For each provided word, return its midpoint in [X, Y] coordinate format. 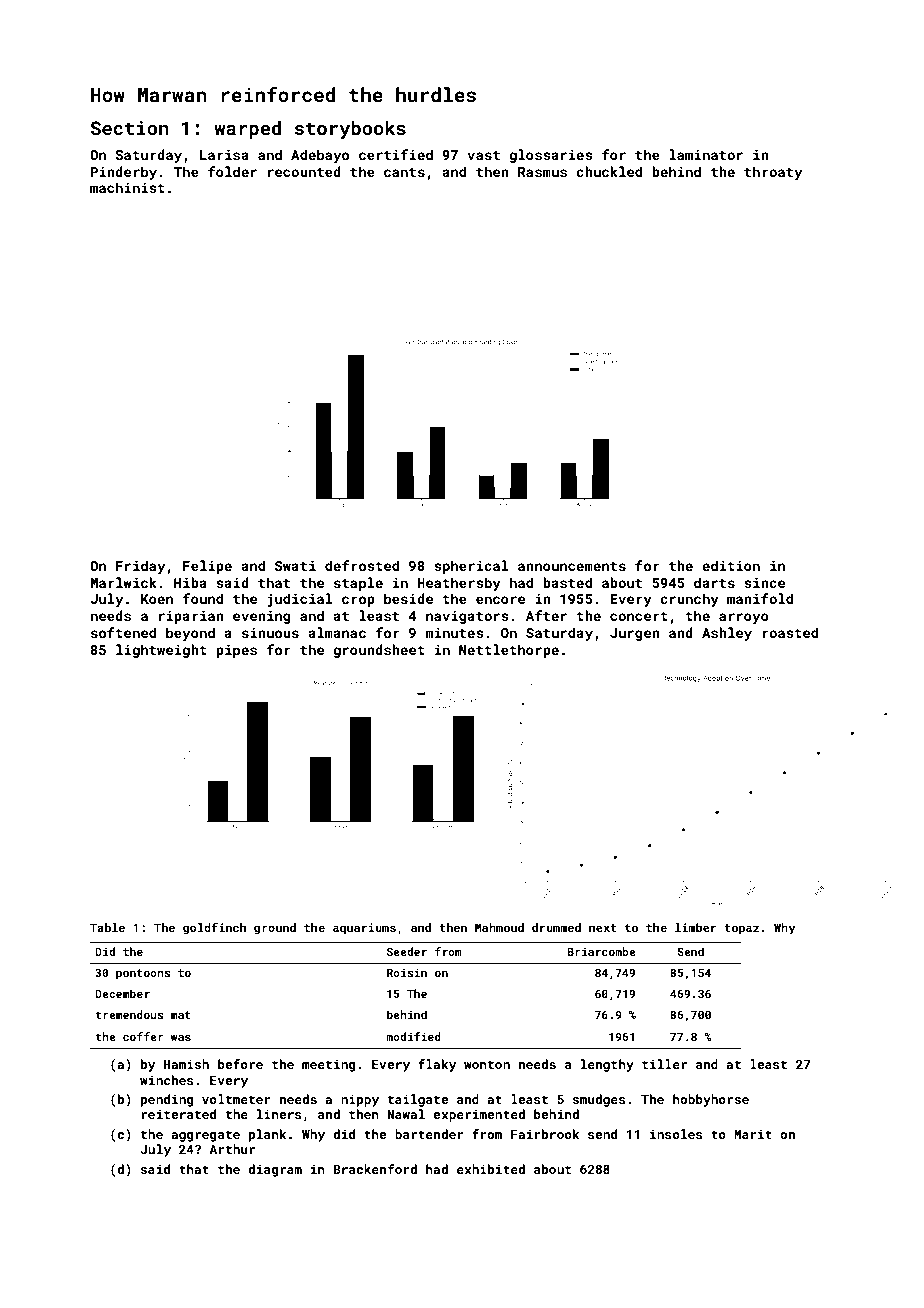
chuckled [609, 171]
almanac [337, 632]
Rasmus [542, 172]
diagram [275, 1170]
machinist [127, 187]
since [764, 583]
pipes [236, 651]
